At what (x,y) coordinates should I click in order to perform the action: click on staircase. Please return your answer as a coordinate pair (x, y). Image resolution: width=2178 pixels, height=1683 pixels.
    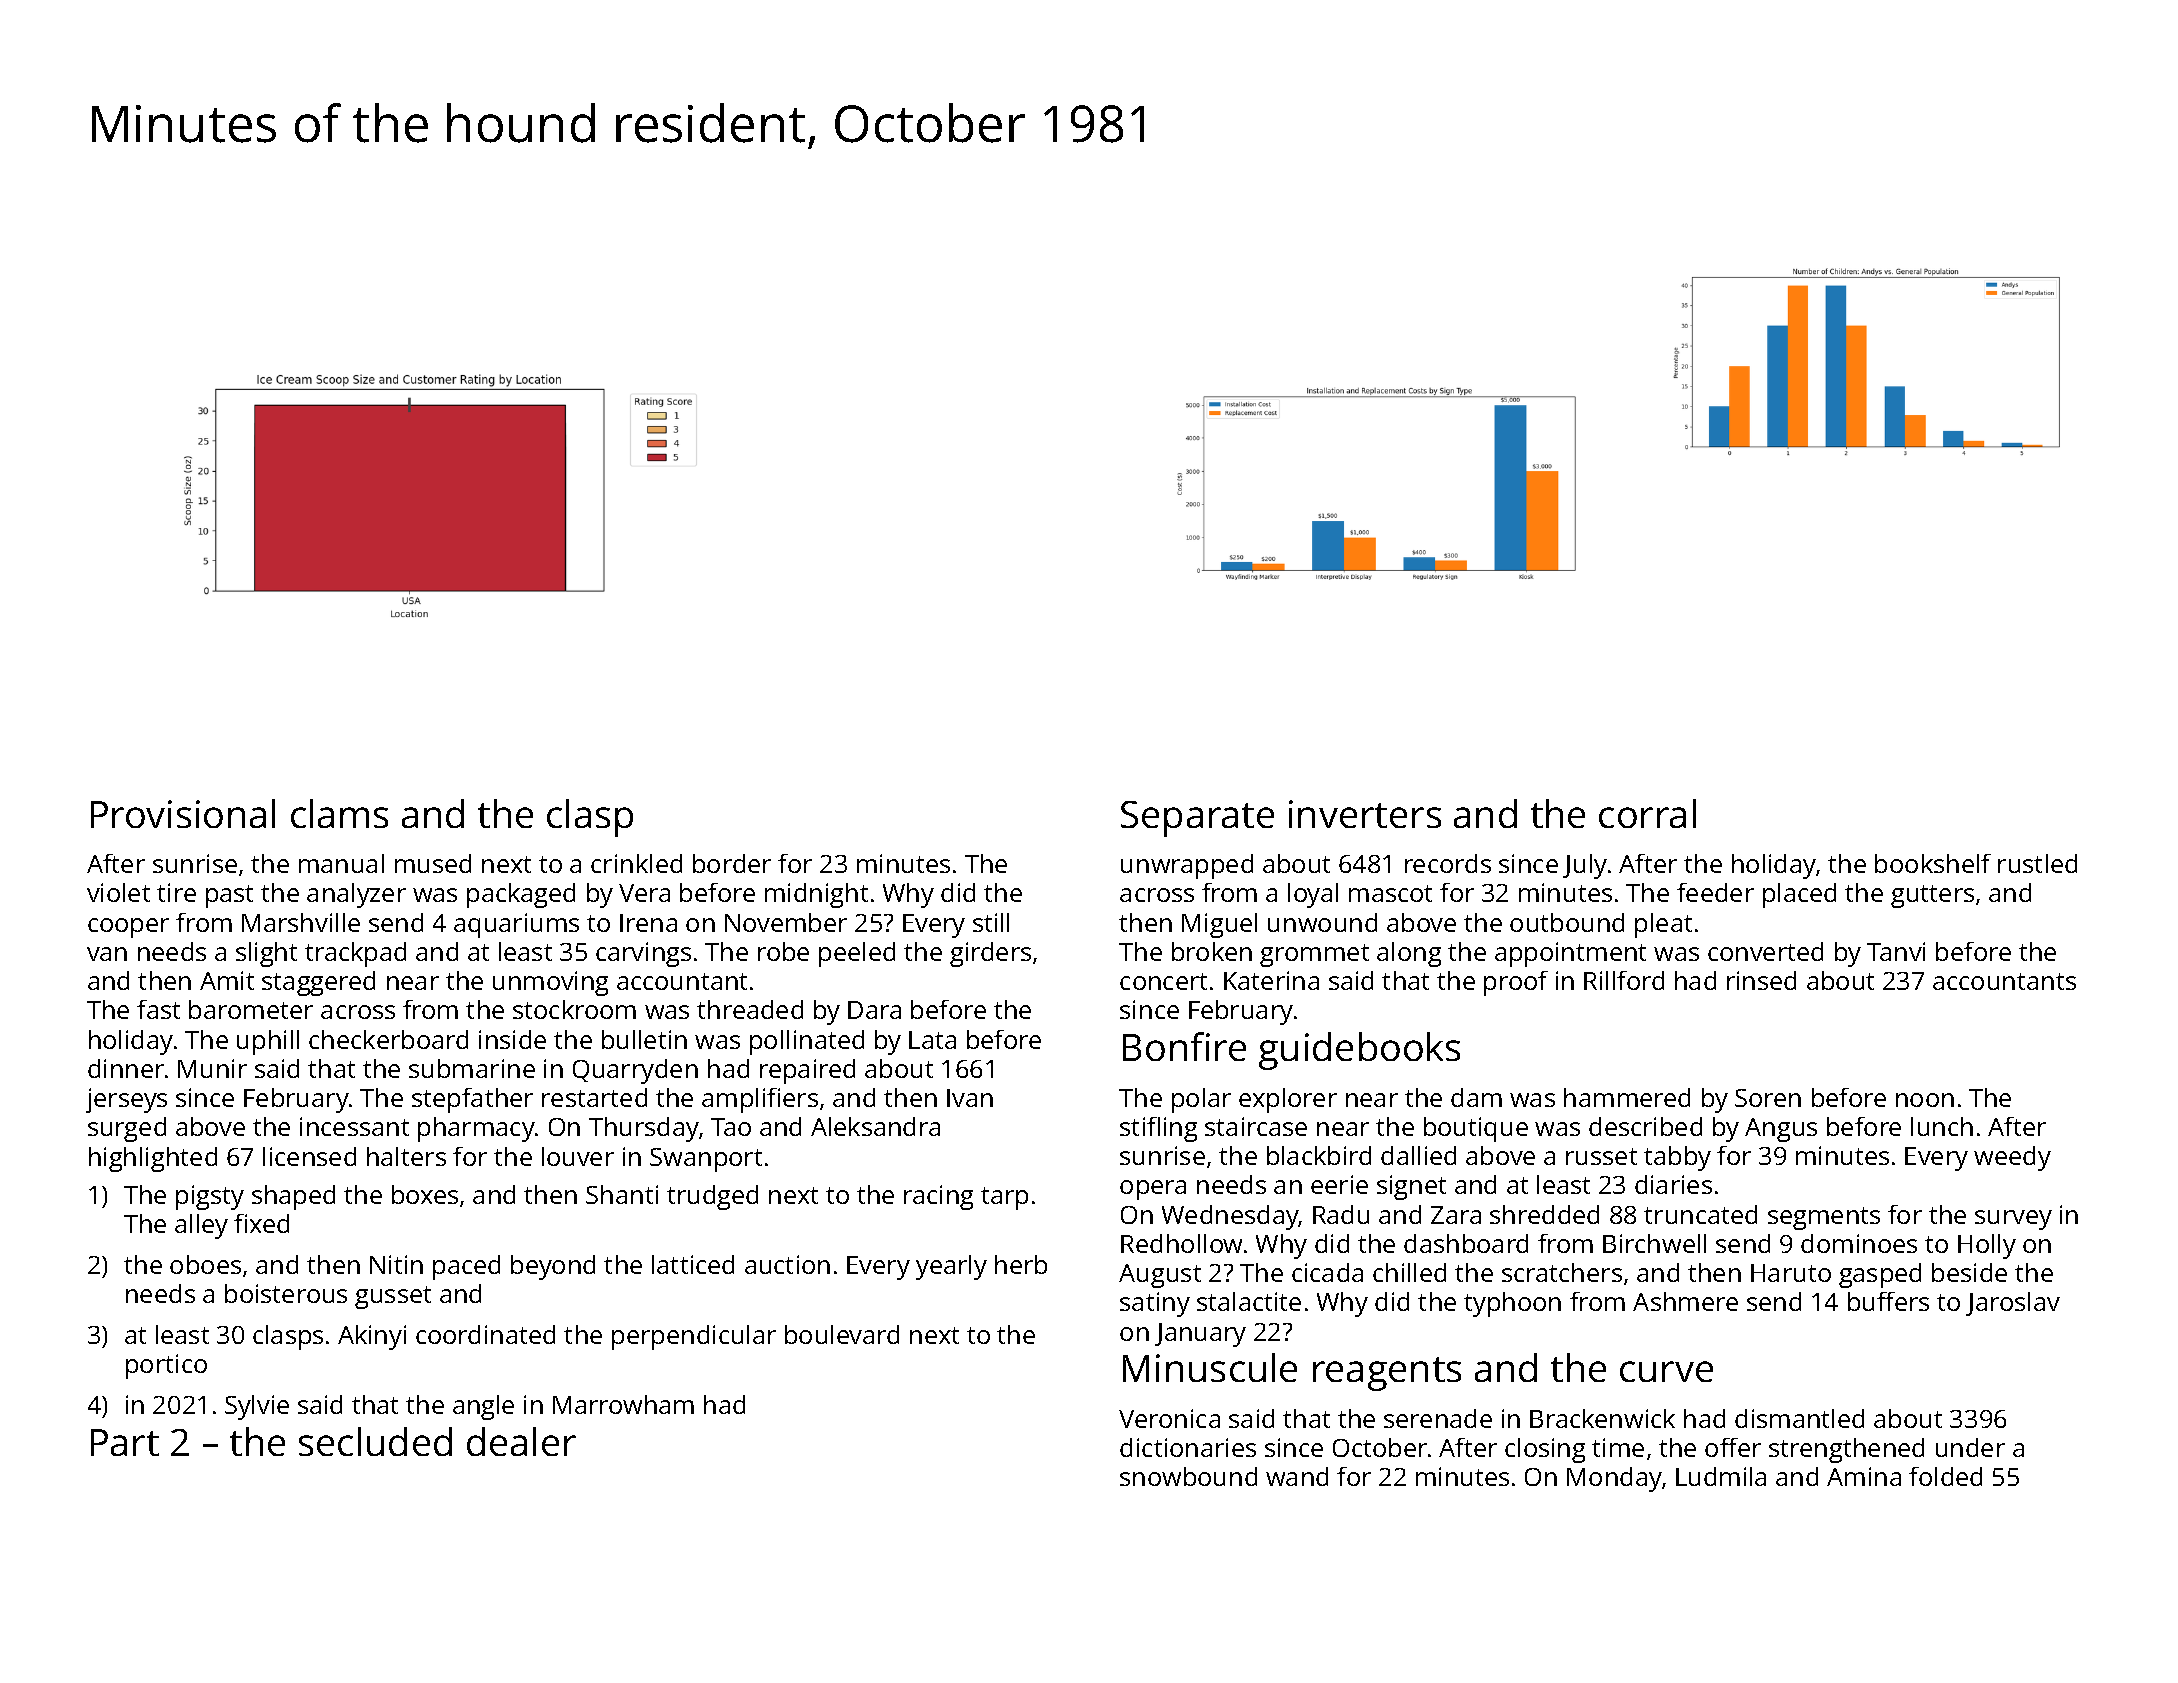
    Looking at the image, I should click on (1256, 1126).
